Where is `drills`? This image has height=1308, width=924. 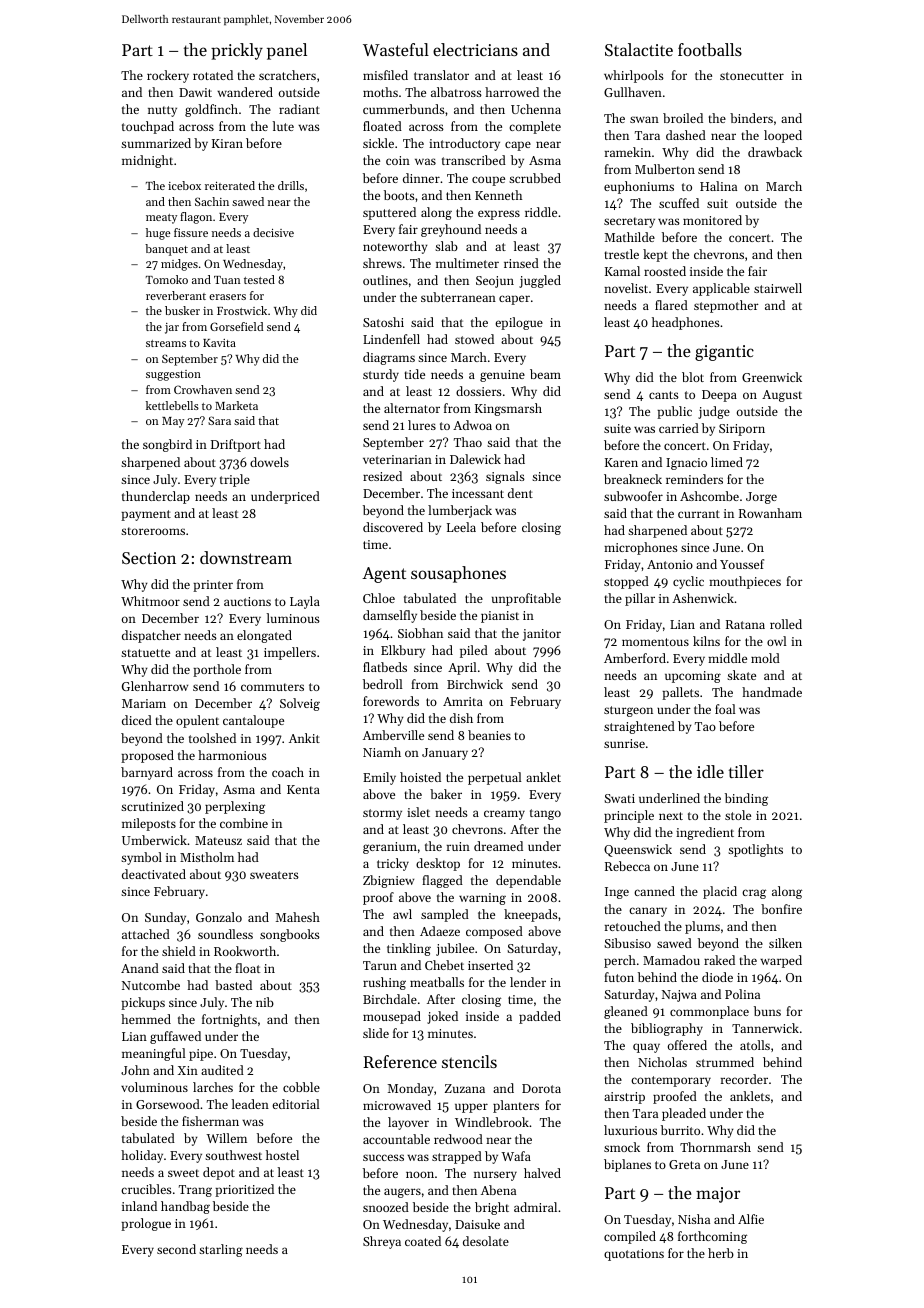
drills is located at coordinates (291, 185).
